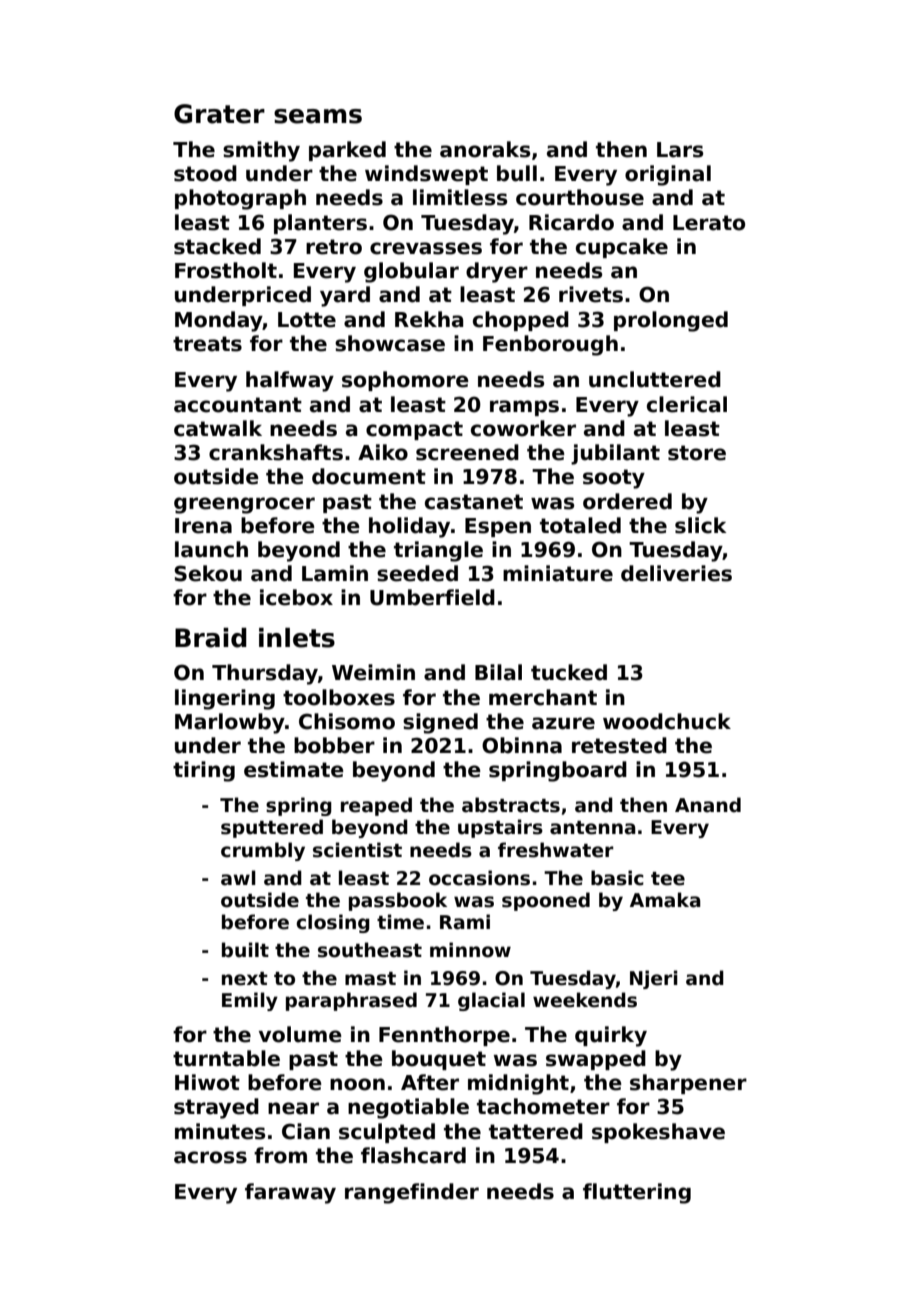  Describe the element at coordinates (498, 672) in the document. I see `Bilal` at that location.
